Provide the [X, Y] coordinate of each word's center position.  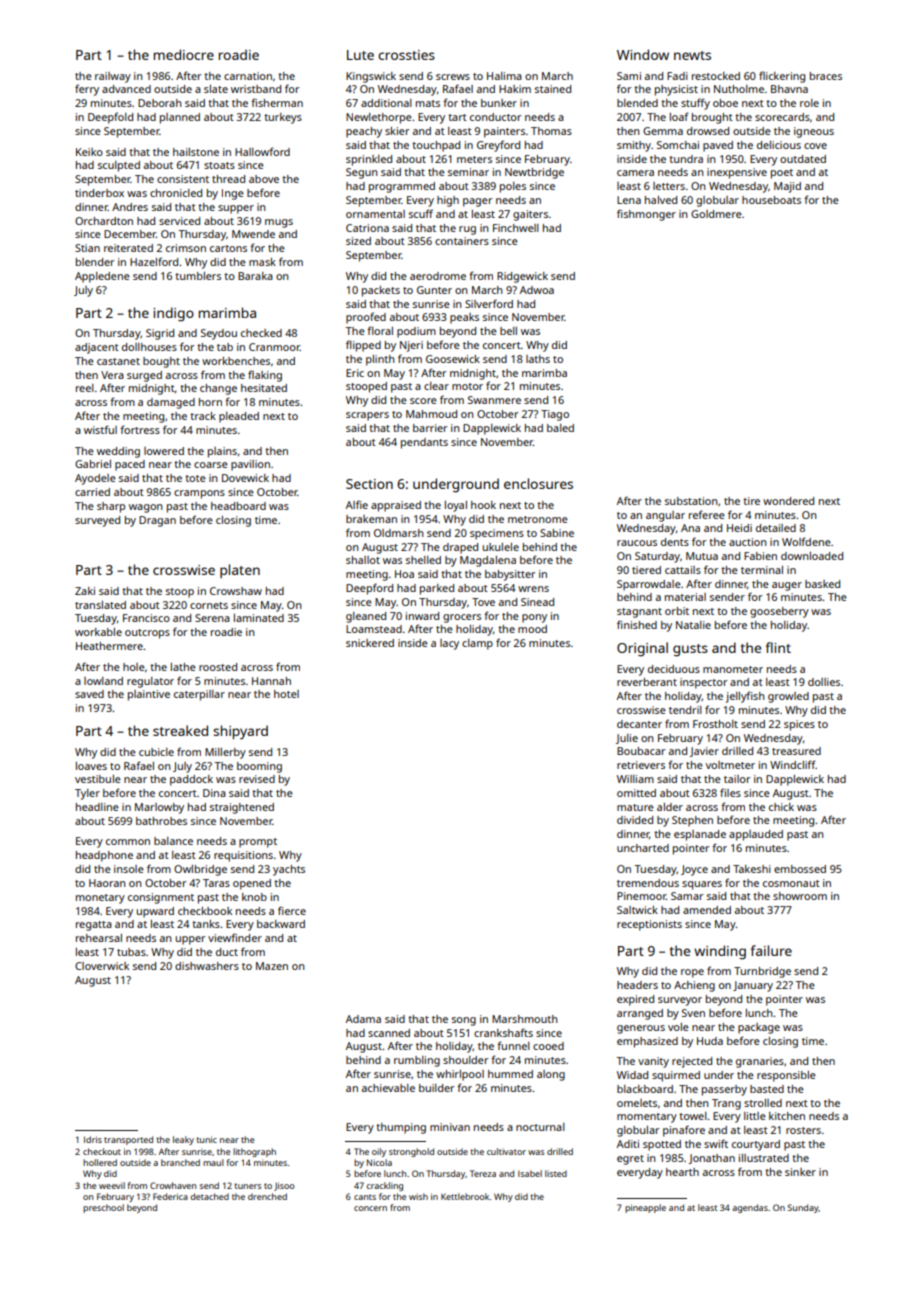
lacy [449, 644]
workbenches [236, 361]
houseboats [771, 200]
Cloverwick [102, 966]
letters [669, 186]
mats [428, 103]
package [759, 1028]
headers [637, 985]
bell [508, 331]
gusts [690, 650]
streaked [180, 730]
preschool [103, 1208]
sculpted [119, 166]
